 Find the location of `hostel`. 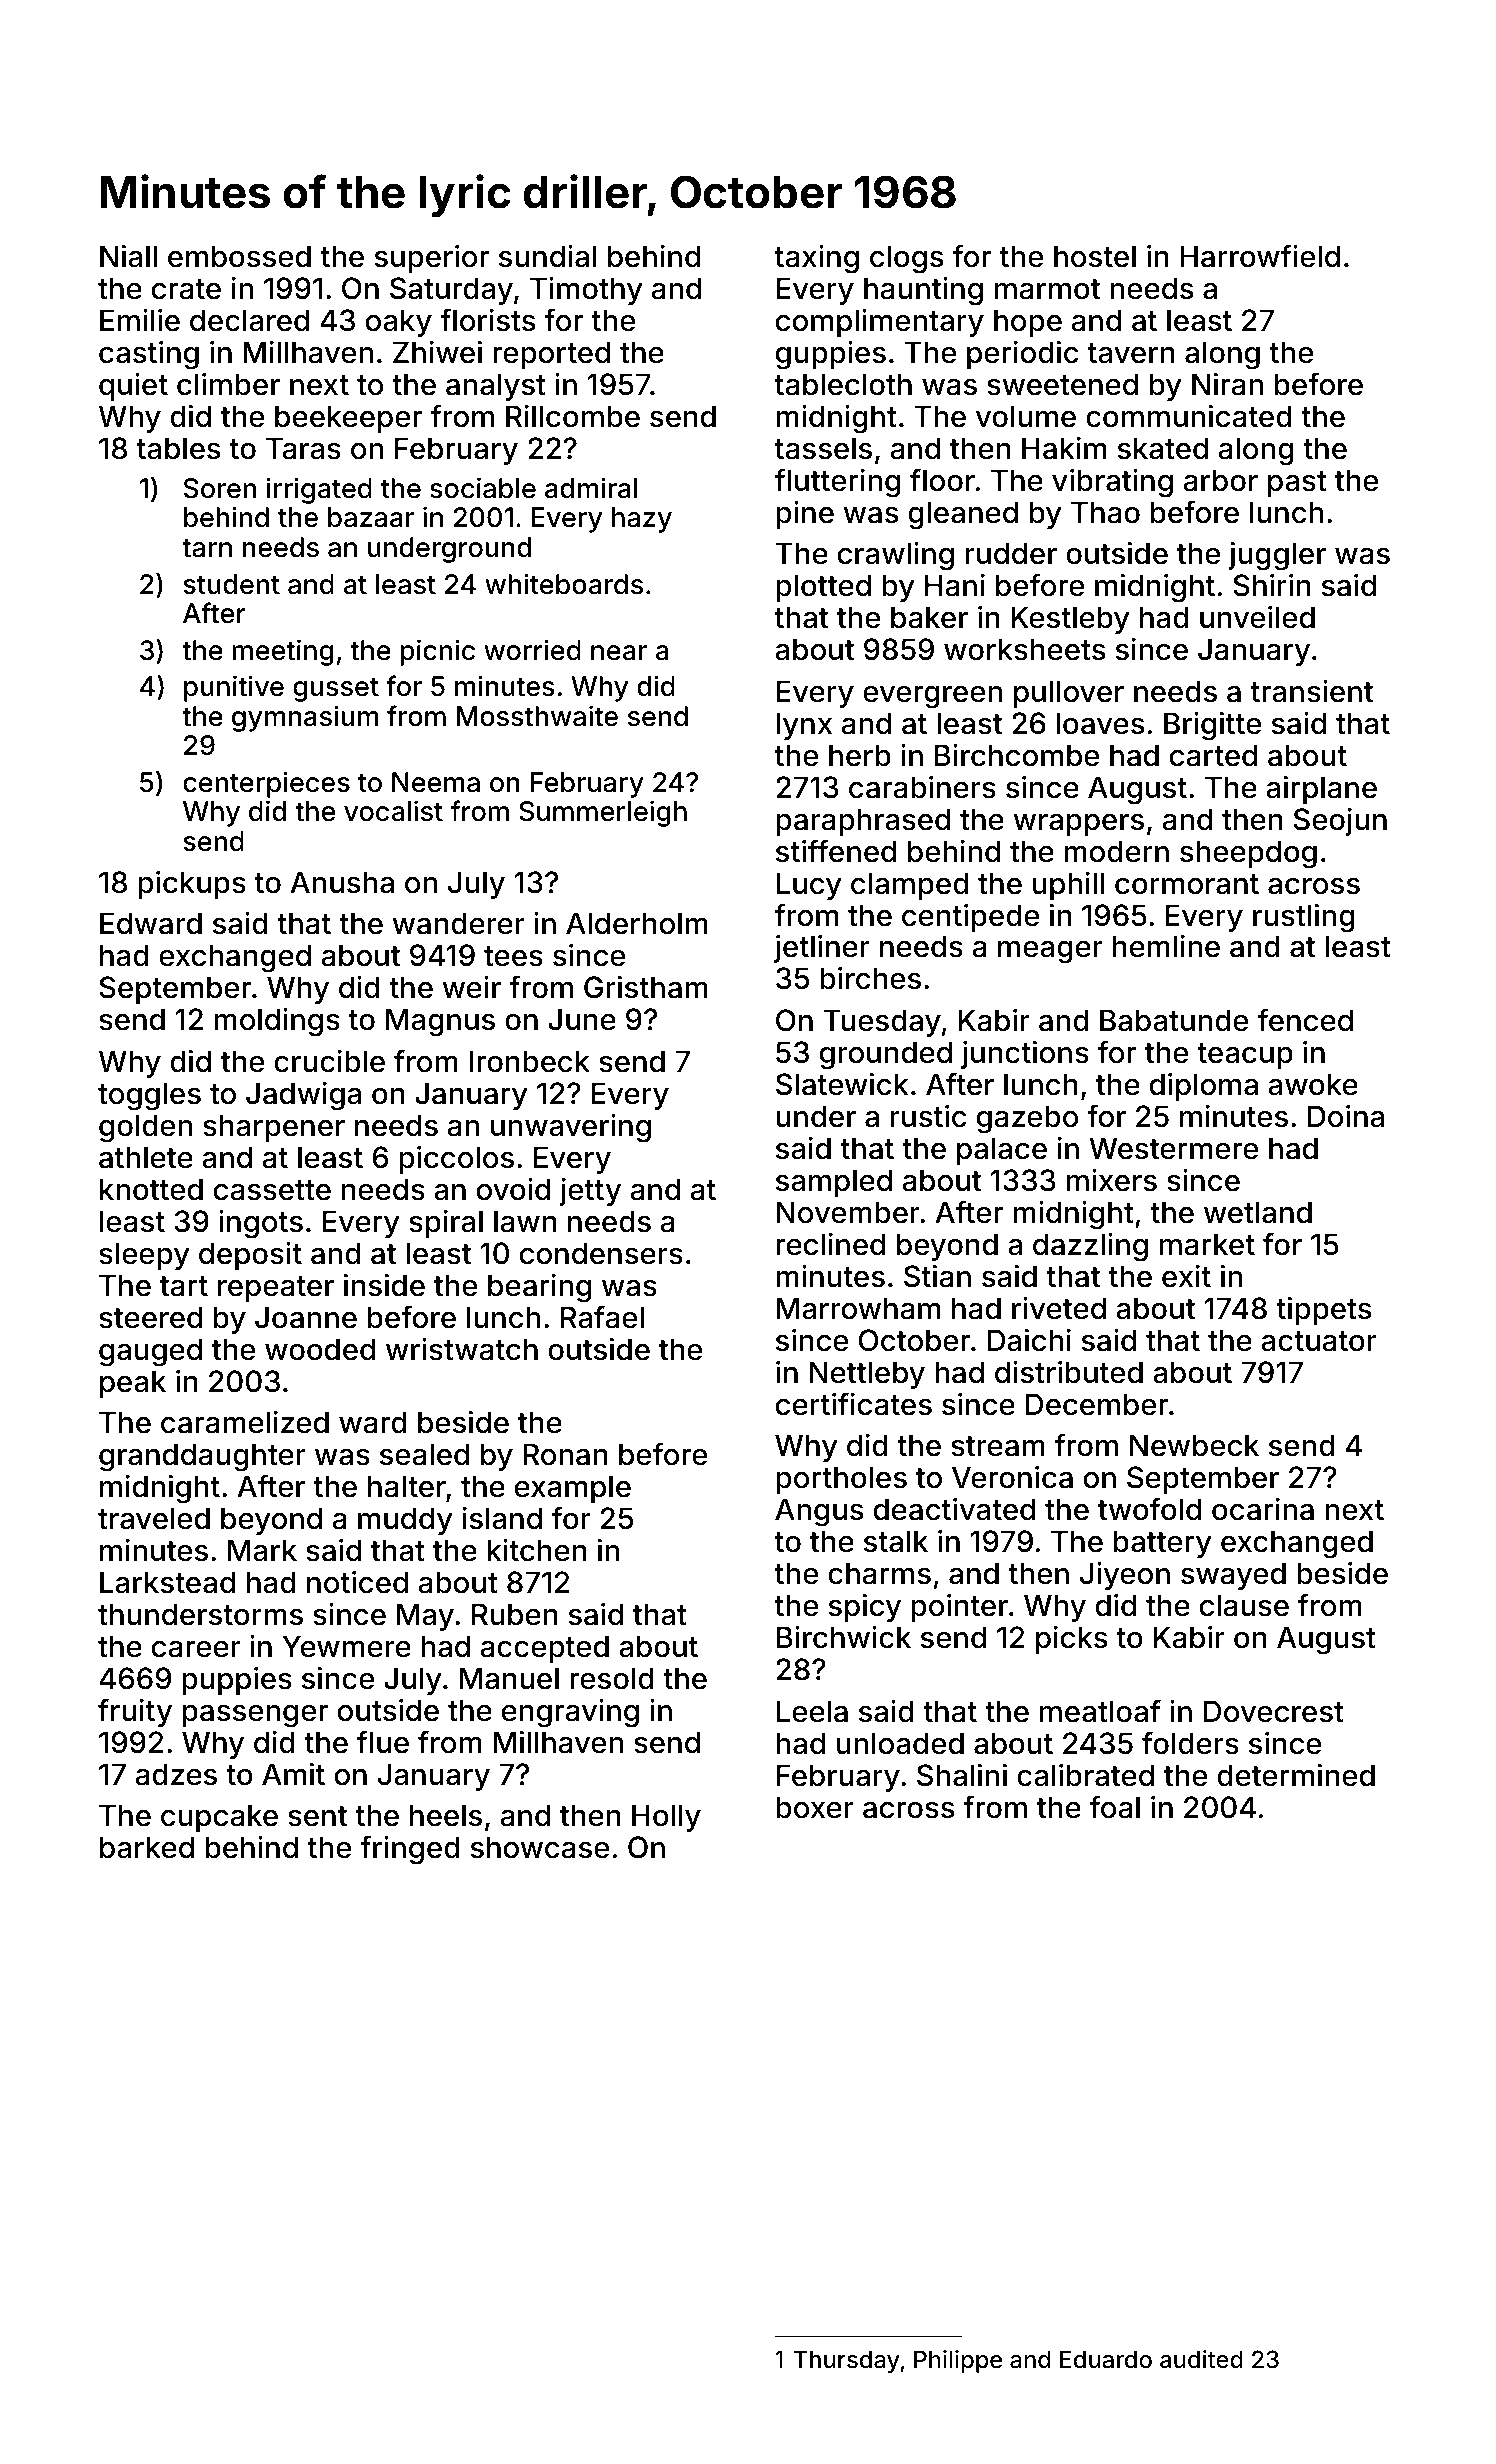

hostel is located at coordinates (1095, 256).
